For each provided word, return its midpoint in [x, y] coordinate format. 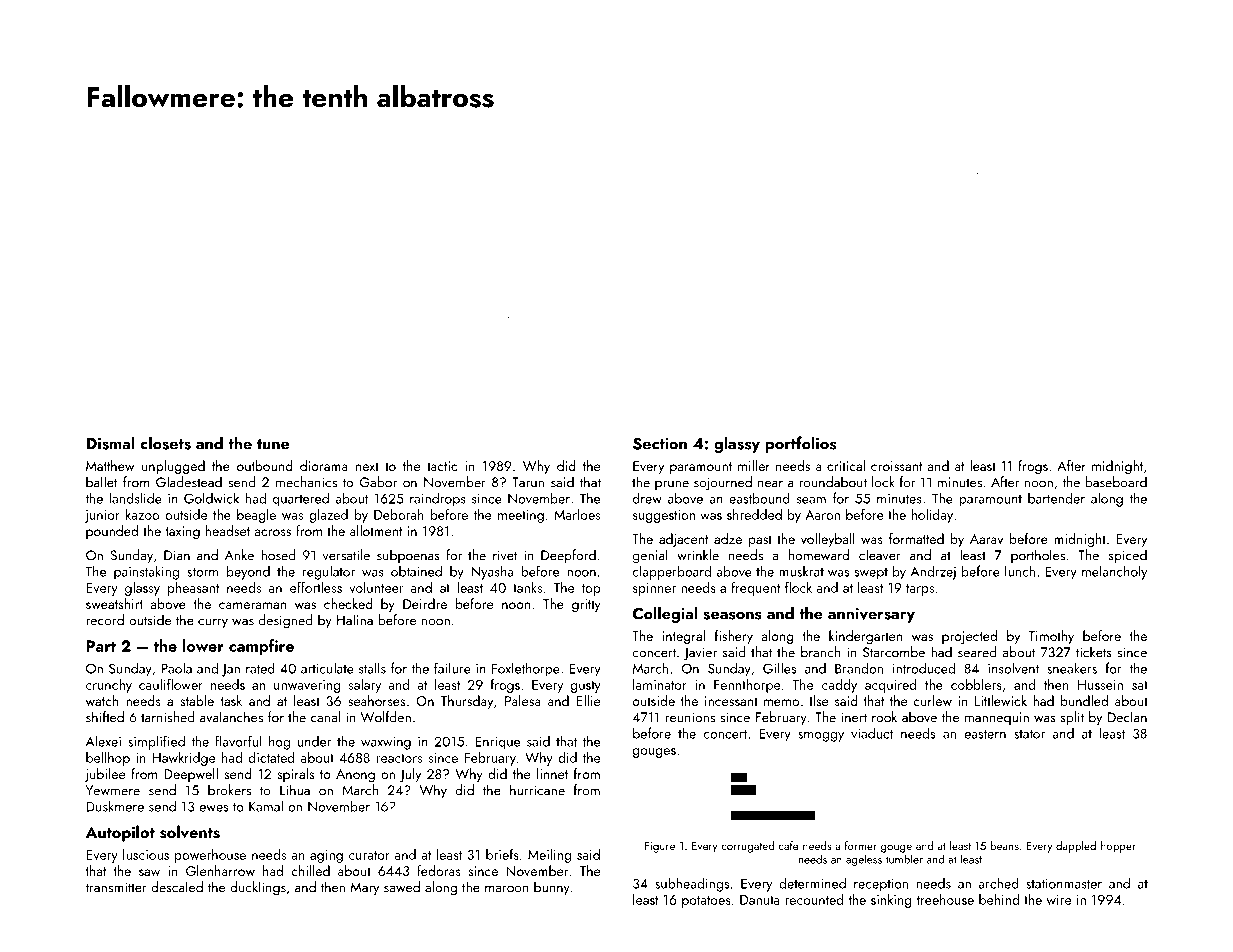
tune [273, 444]
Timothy [1051, 637]
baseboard [1116, 482]
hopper [1118, 847]
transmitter [116, 887]
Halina [355, 620]
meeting [521, 516]
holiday [932, 516]
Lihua [295, 790]
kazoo [142, 514]
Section [660, 443]
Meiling [549, 856]
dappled [1076, 847]
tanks [527, 587]
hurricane [537, 790]
